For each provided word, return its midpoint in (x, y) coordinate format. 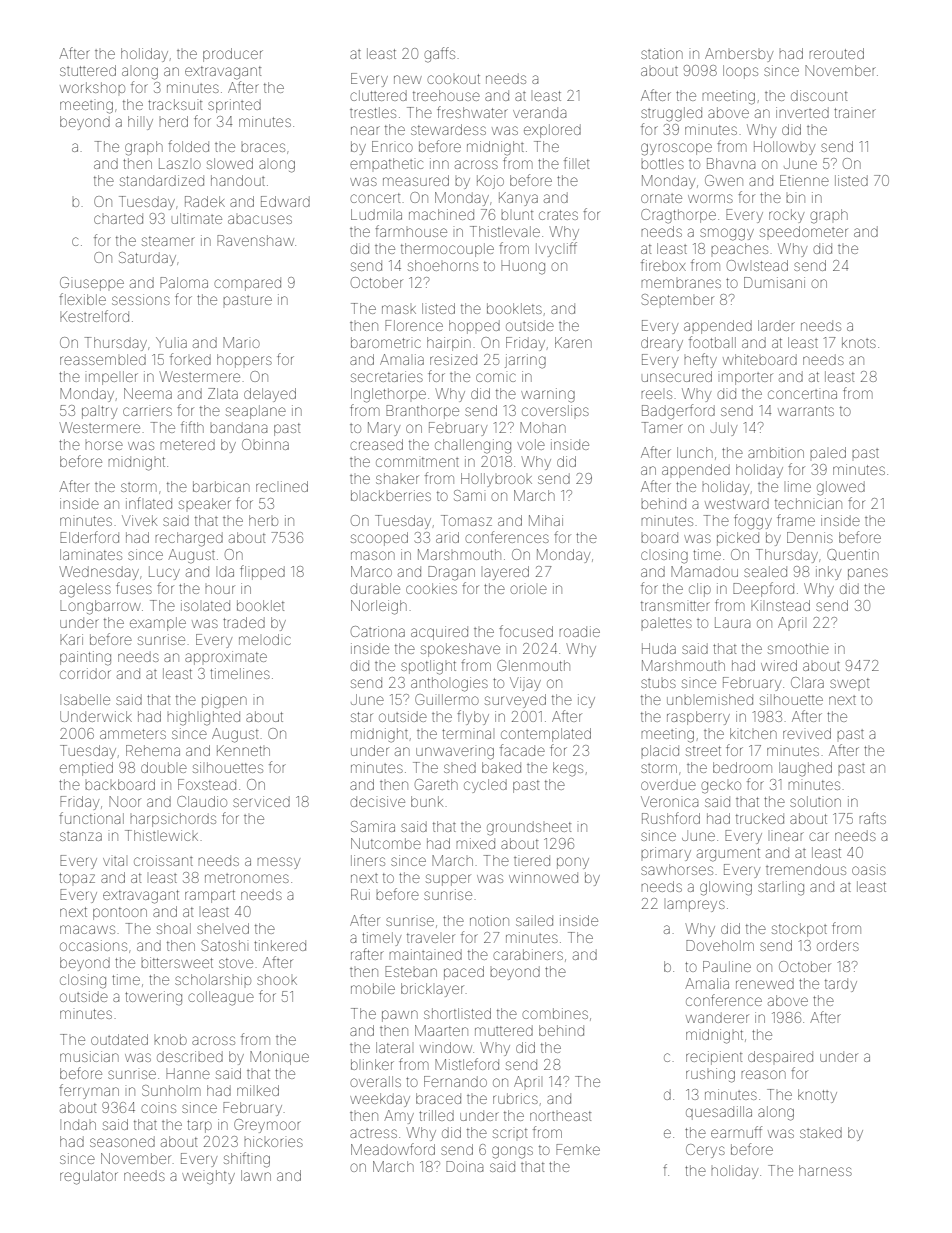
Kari (71, 639)
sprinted (234, 106)
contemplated (546, 735)
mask (399, 309)
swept (849, 683)
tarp (199, 1126)
